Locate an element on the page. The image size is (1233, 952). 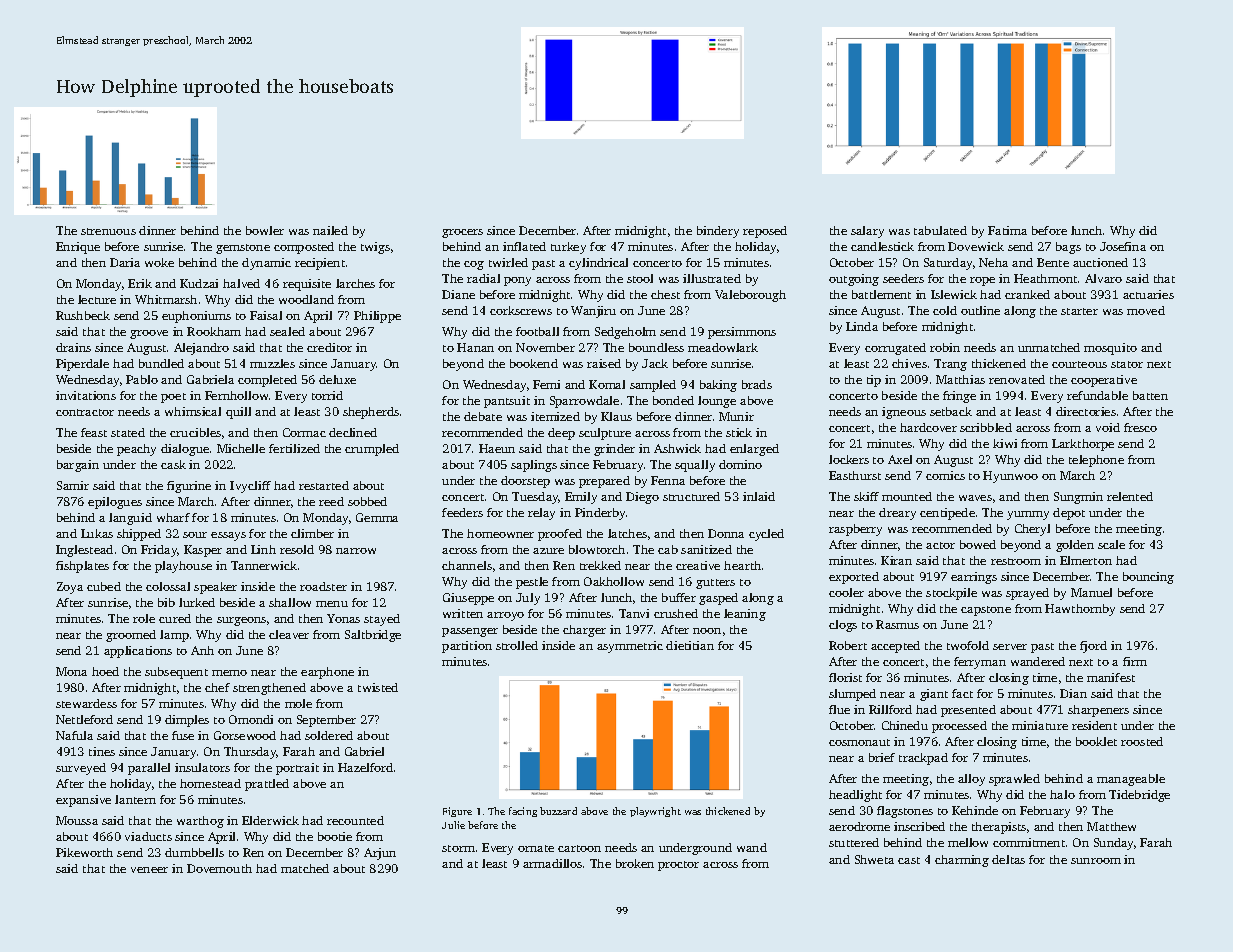
nailed is located at coordinates (330, 230).
